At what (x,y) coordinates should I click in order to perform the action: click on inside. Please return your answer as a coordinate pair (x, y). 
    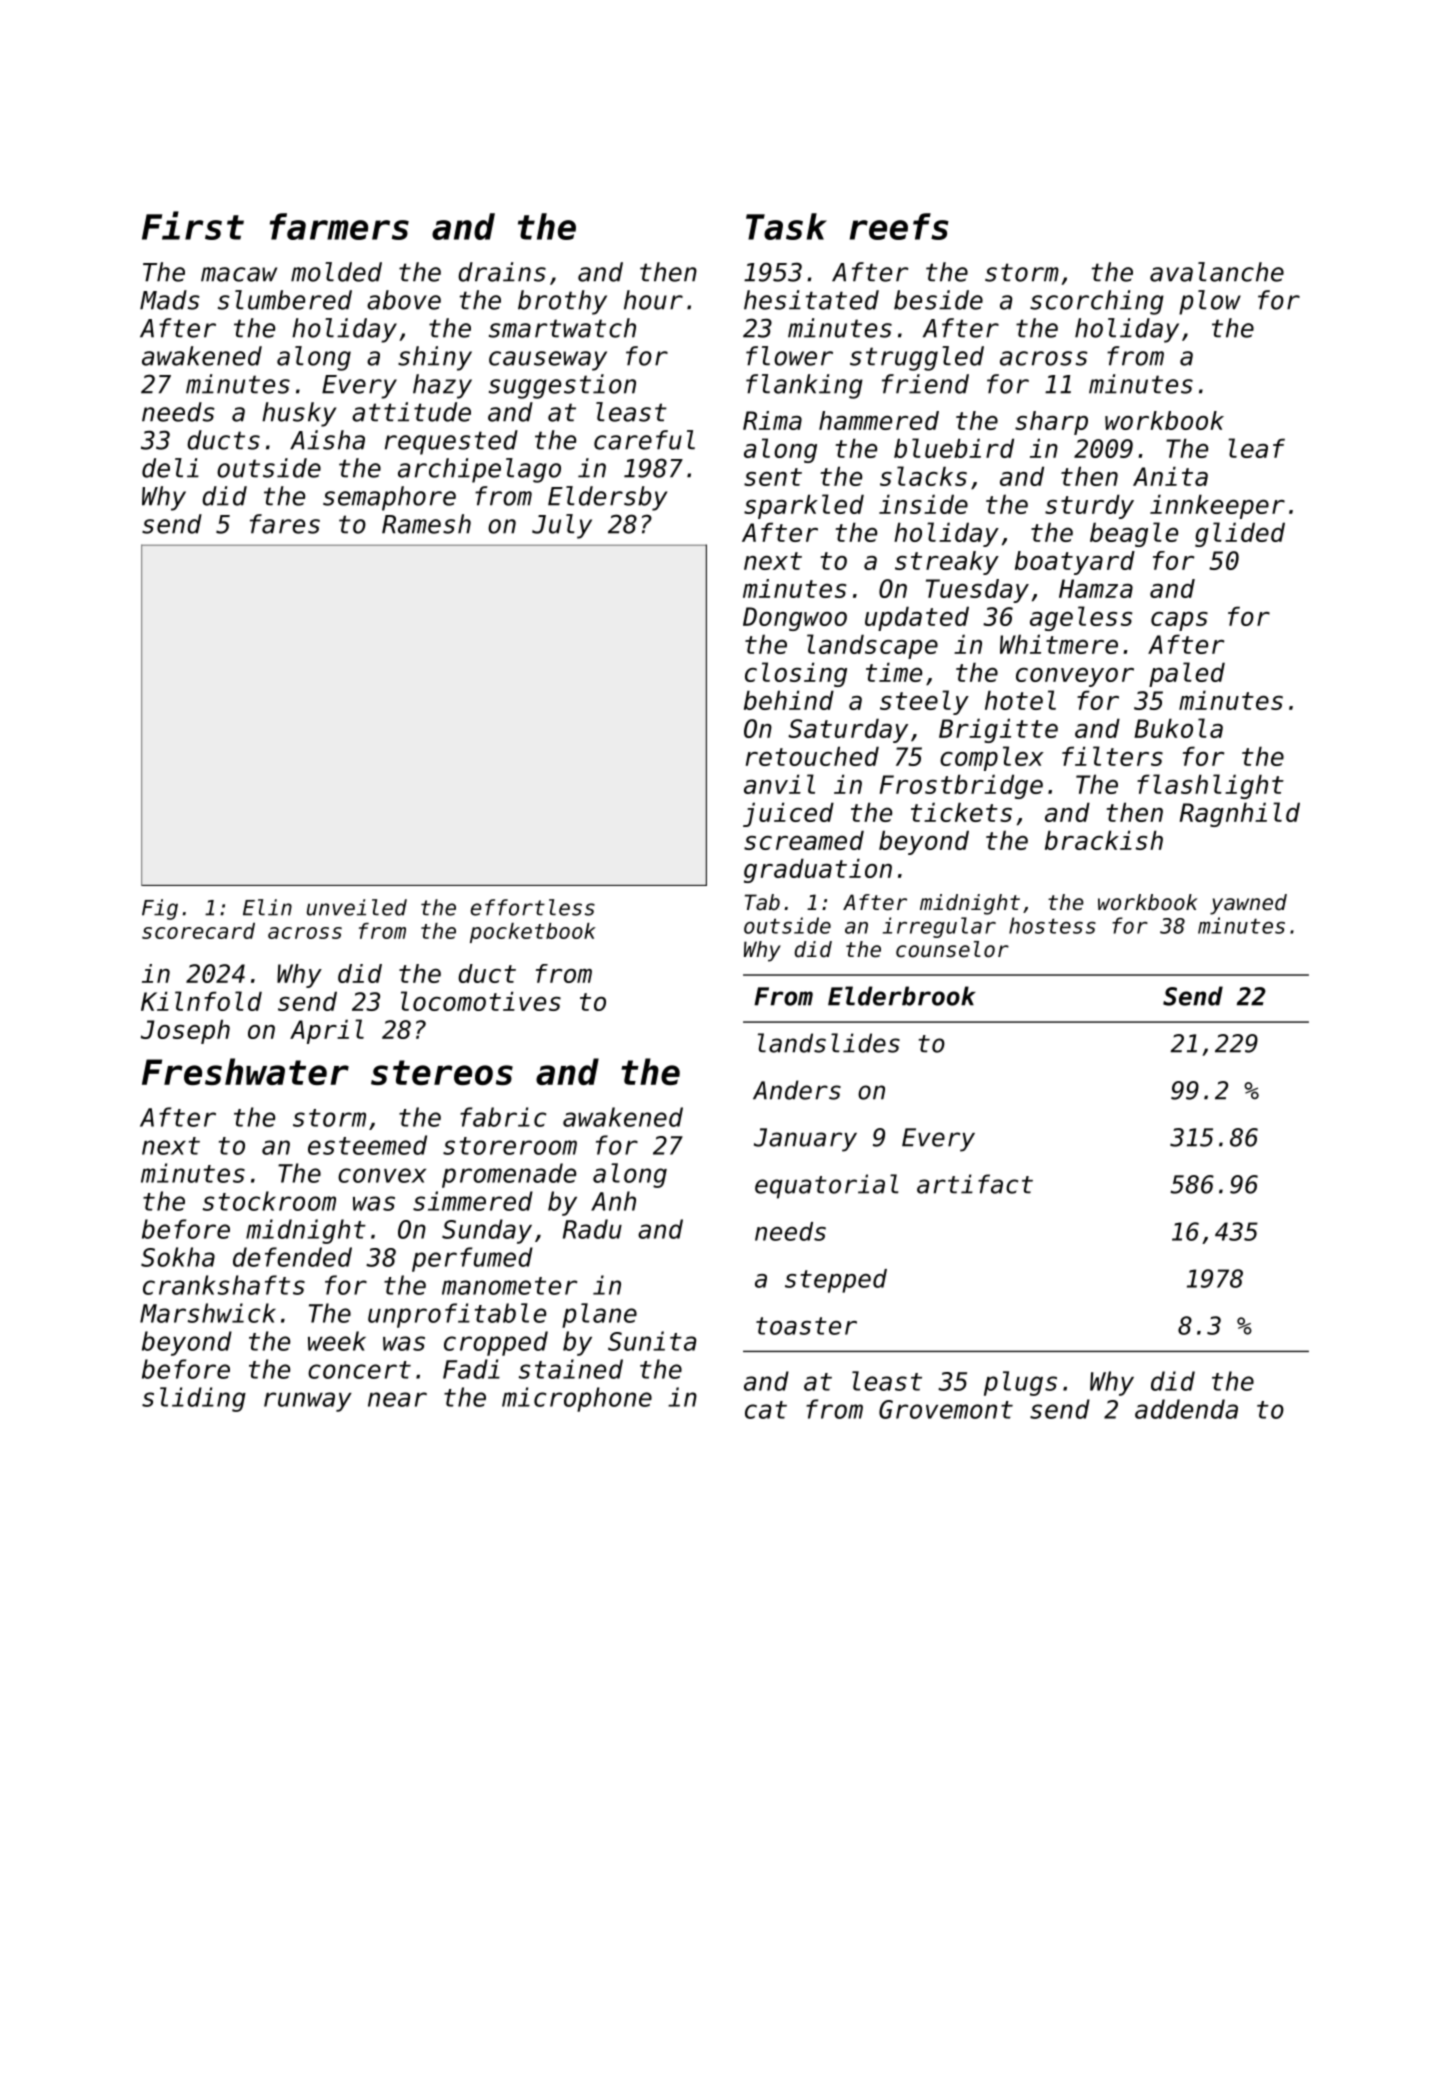
    Looking at the image, I should click on (923, 504).
